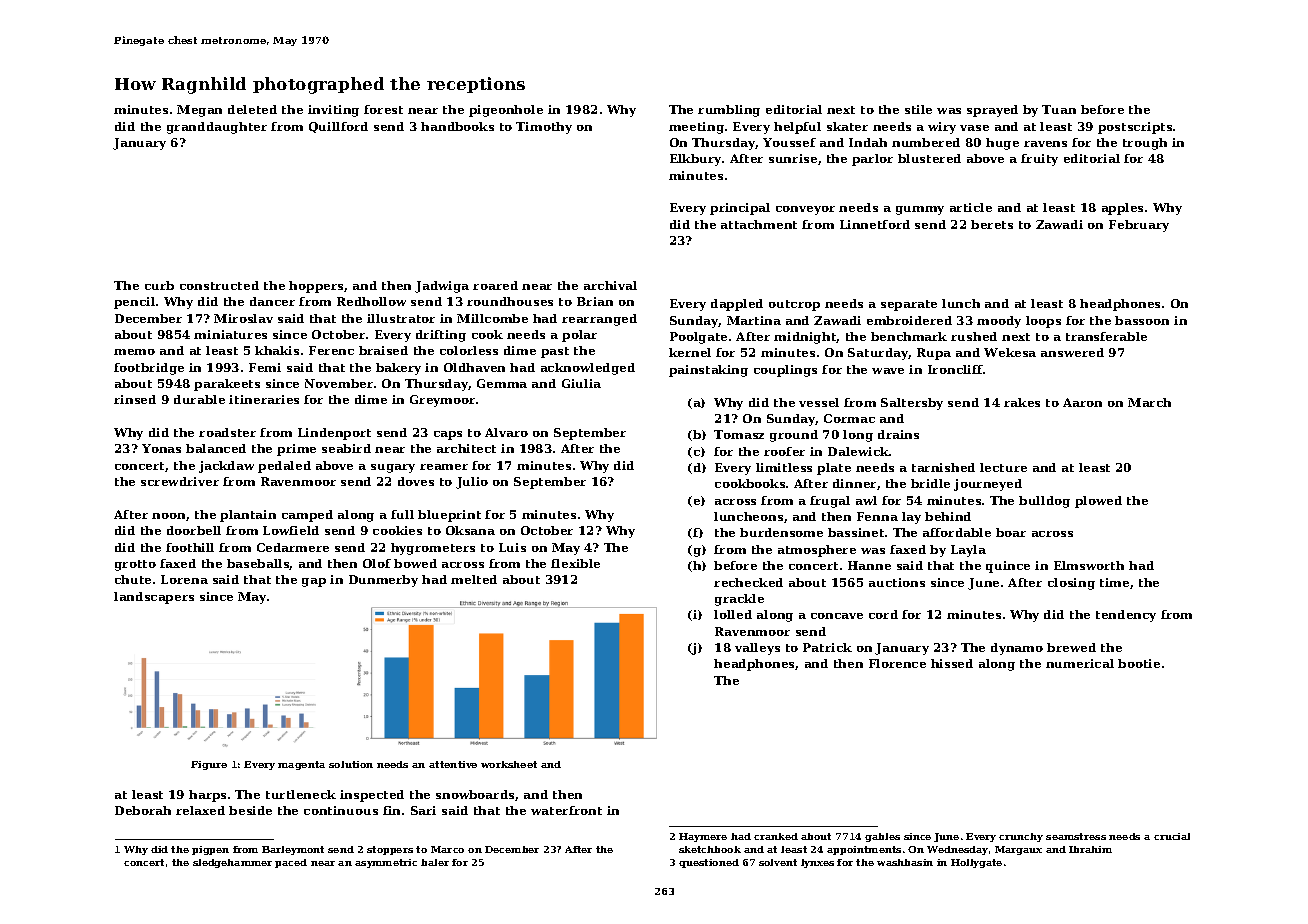  Describe the element at coordinates (1090, 849) in the page. I see `Ibrahim` at that location.
